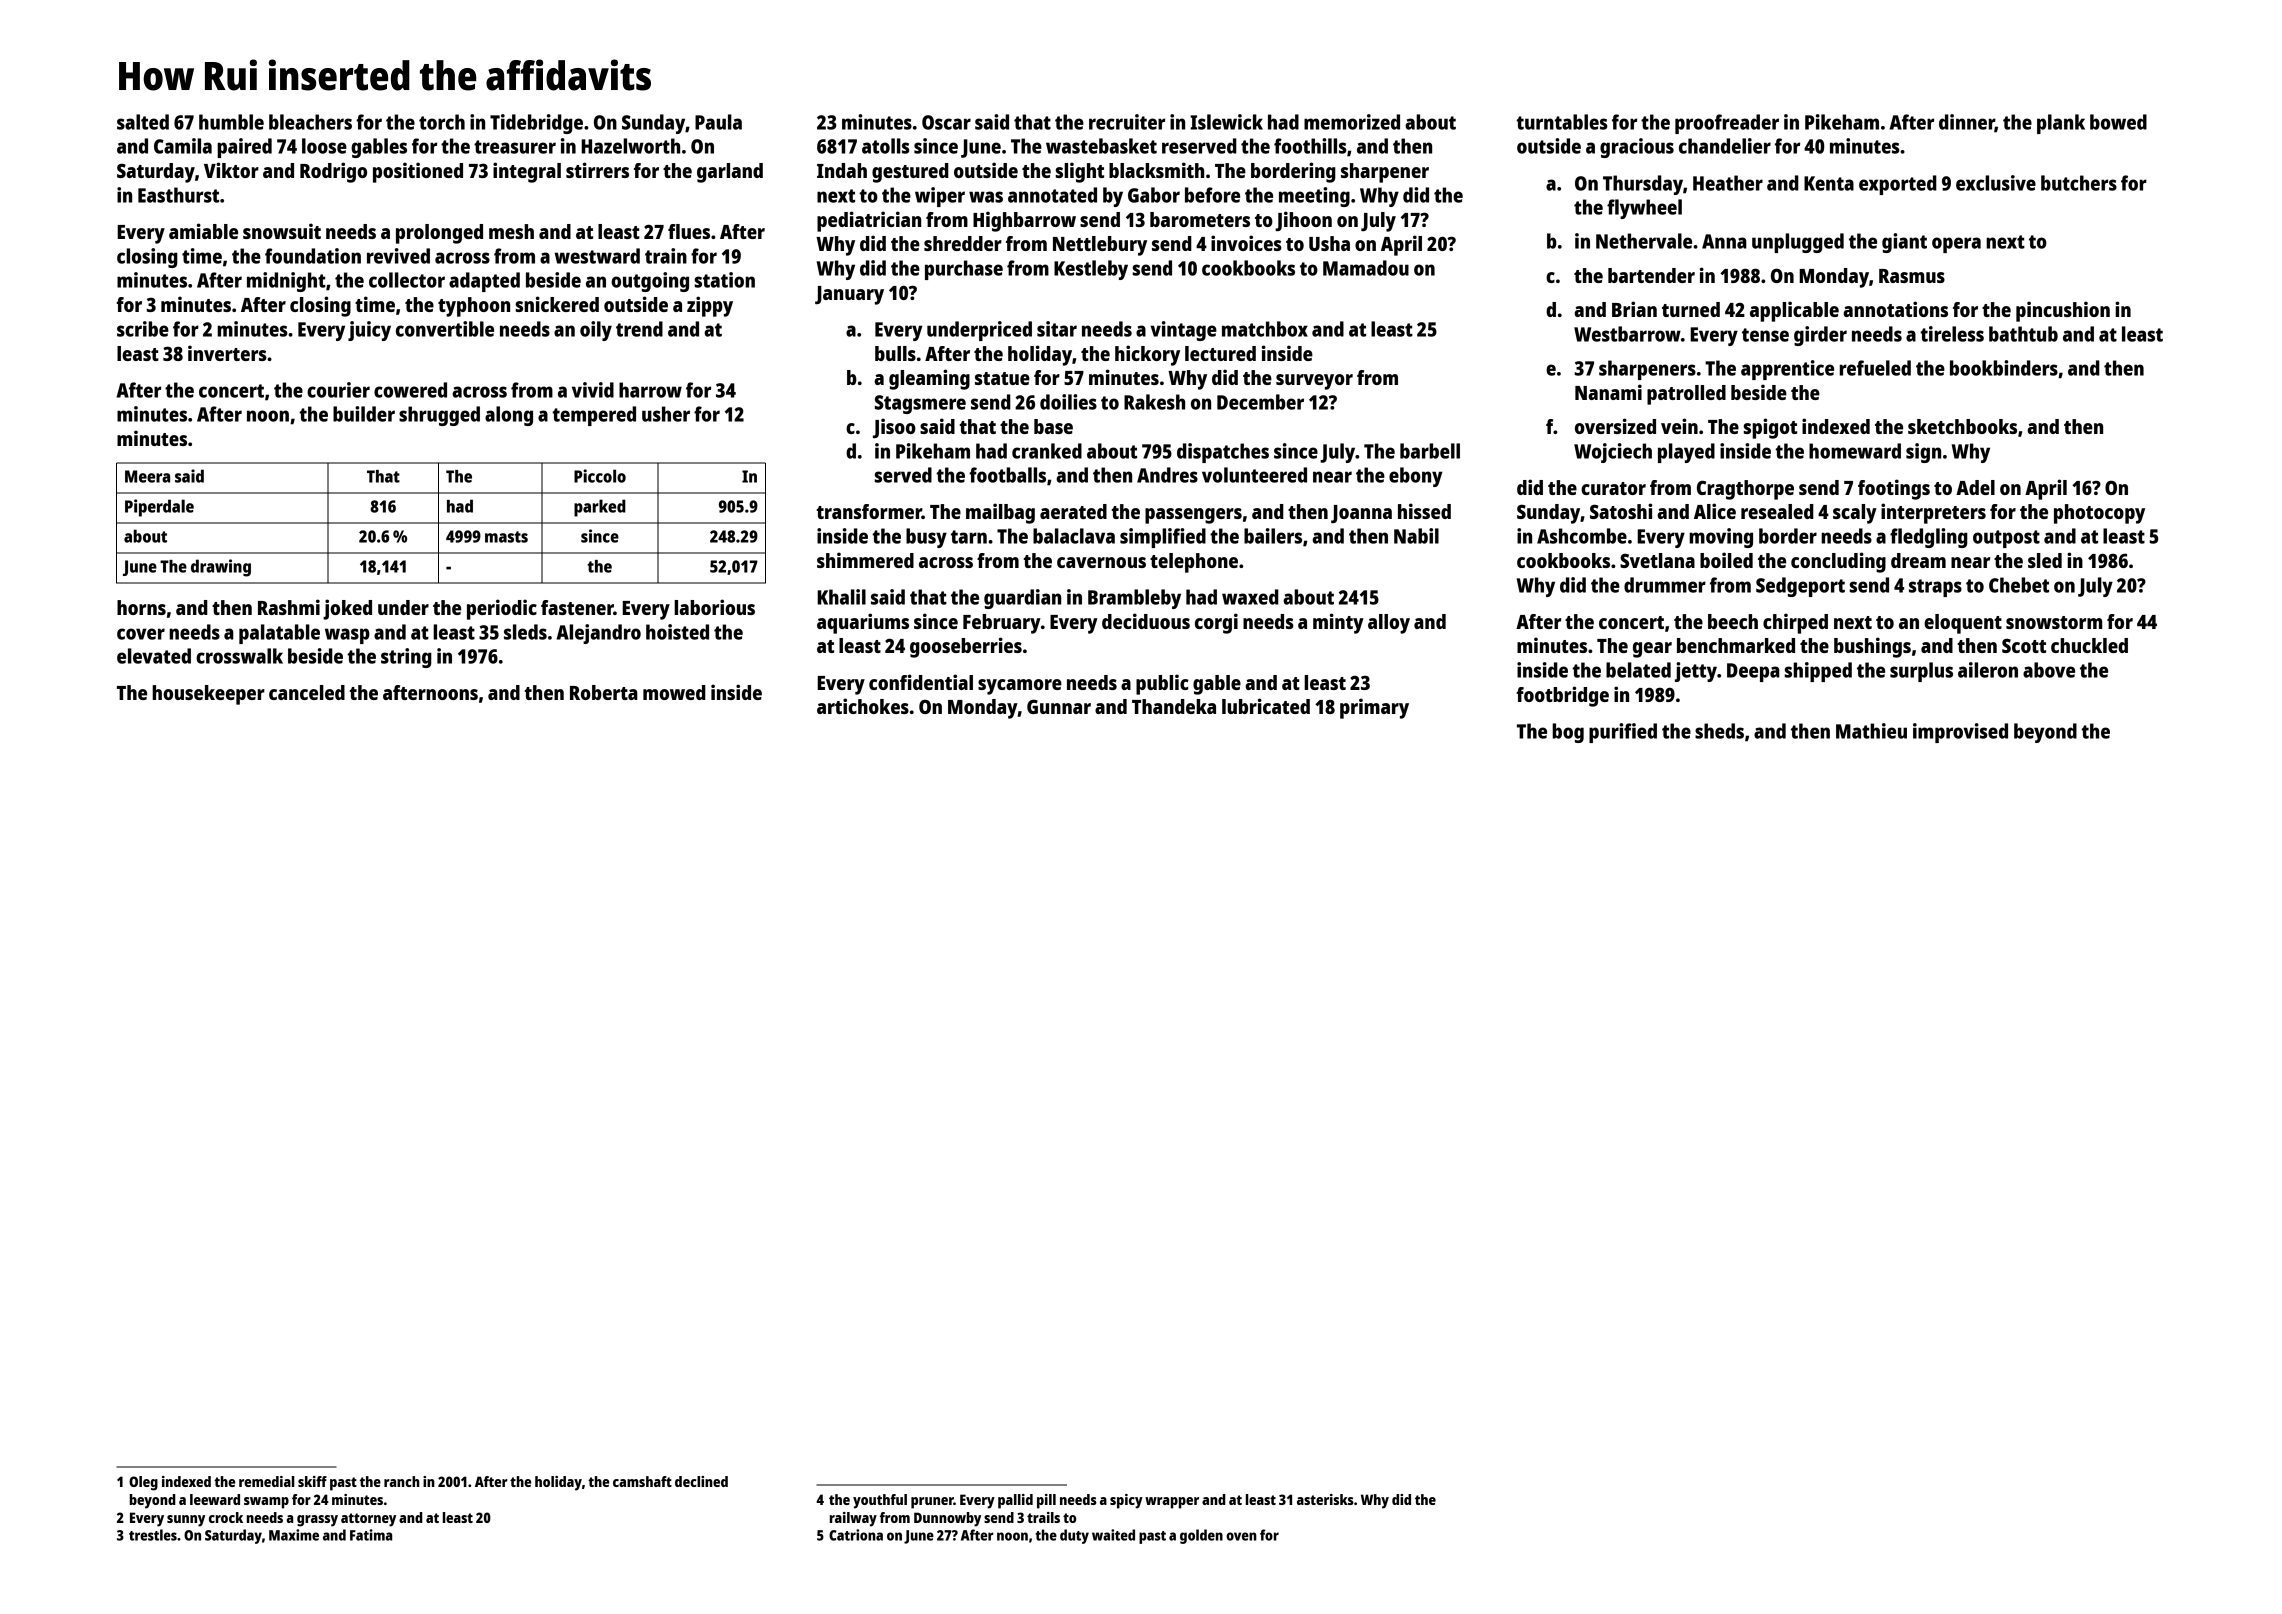 The width and height of the document is (2282, 1614). I want to click on sheds, so click(1719, 731).
